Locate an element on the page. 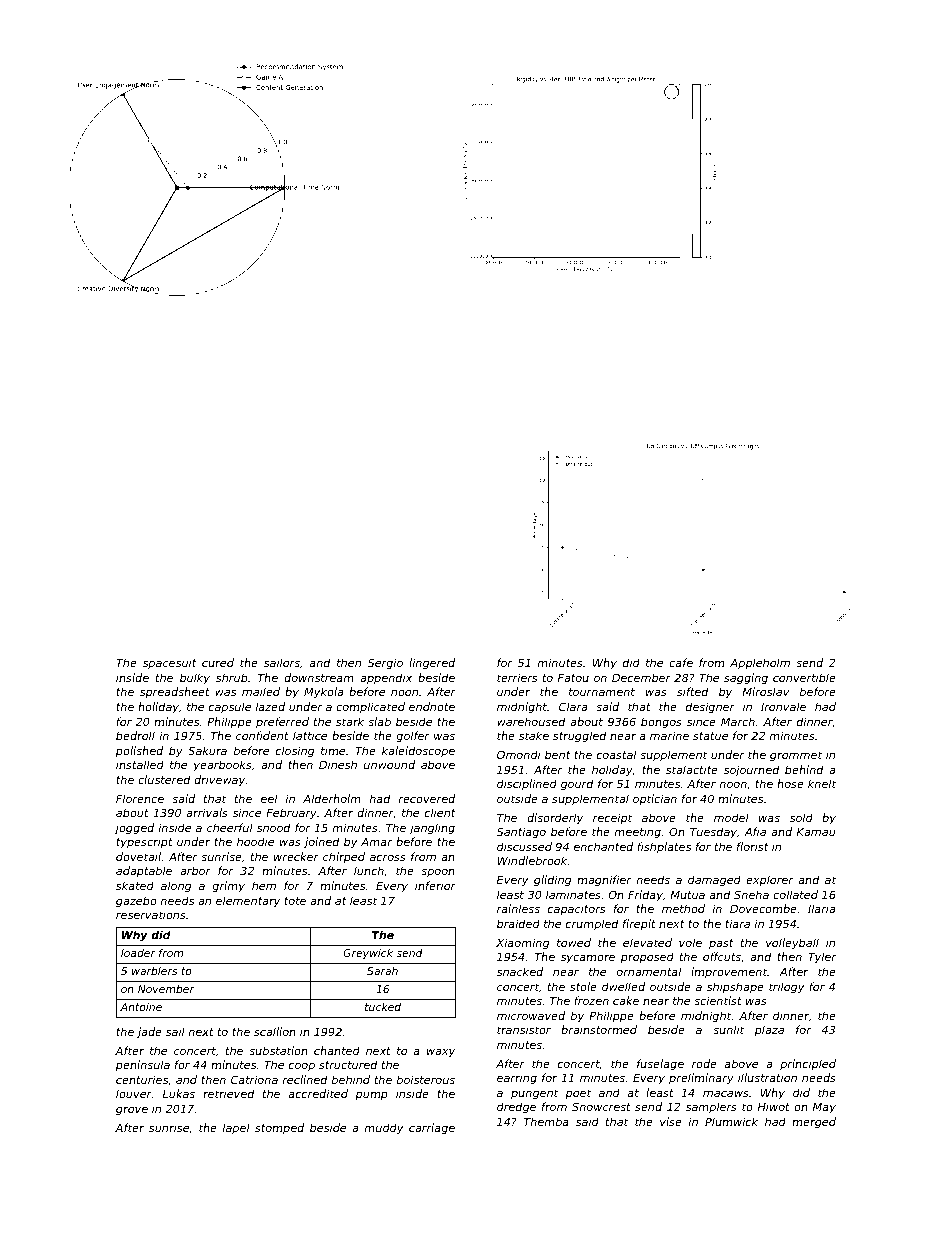 The height and width of the document is (1233, 952). retrieved is located at coordinates (228, 1093).
